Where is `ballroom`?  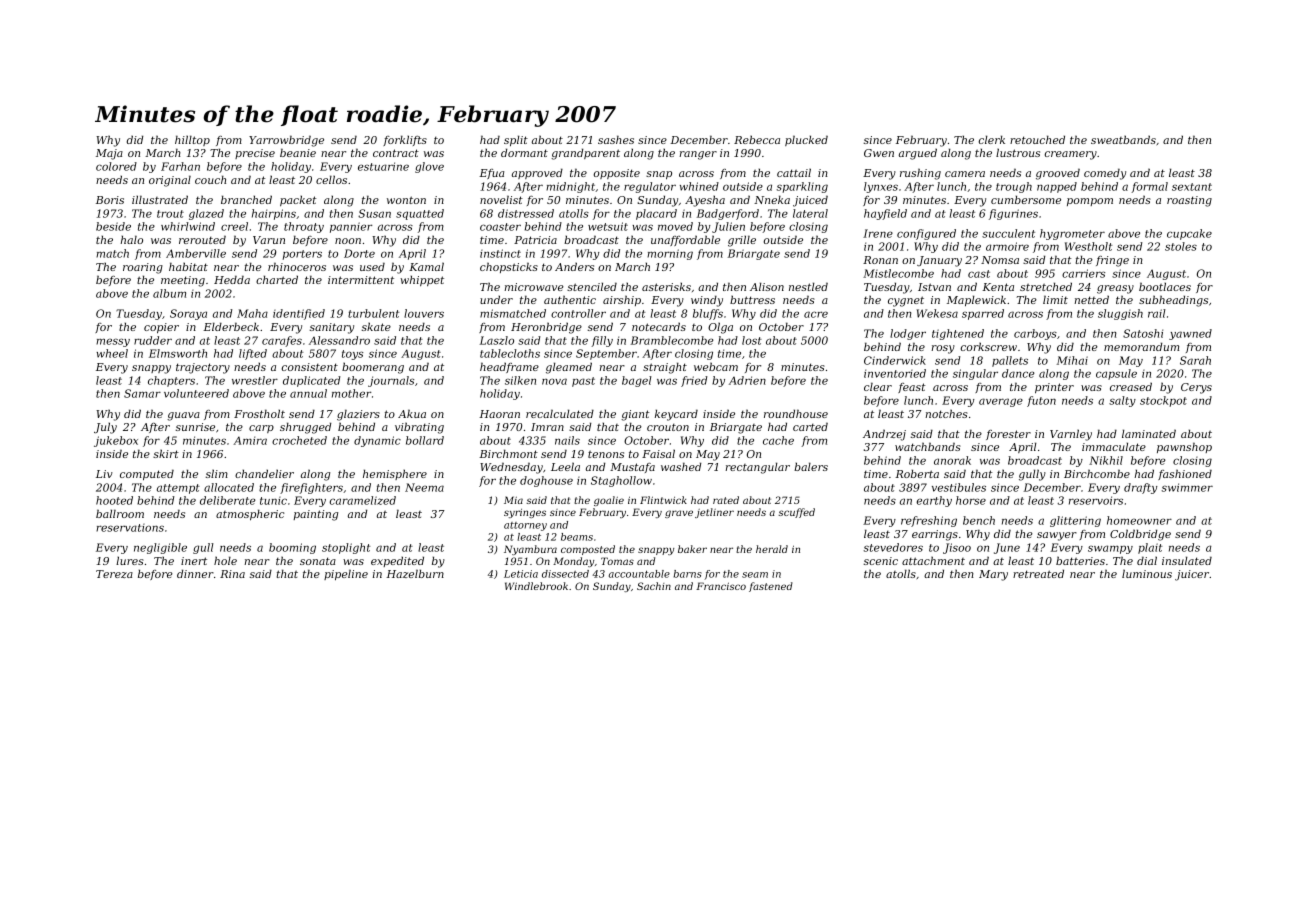
ballroom is located at coordinates (120, 513).
